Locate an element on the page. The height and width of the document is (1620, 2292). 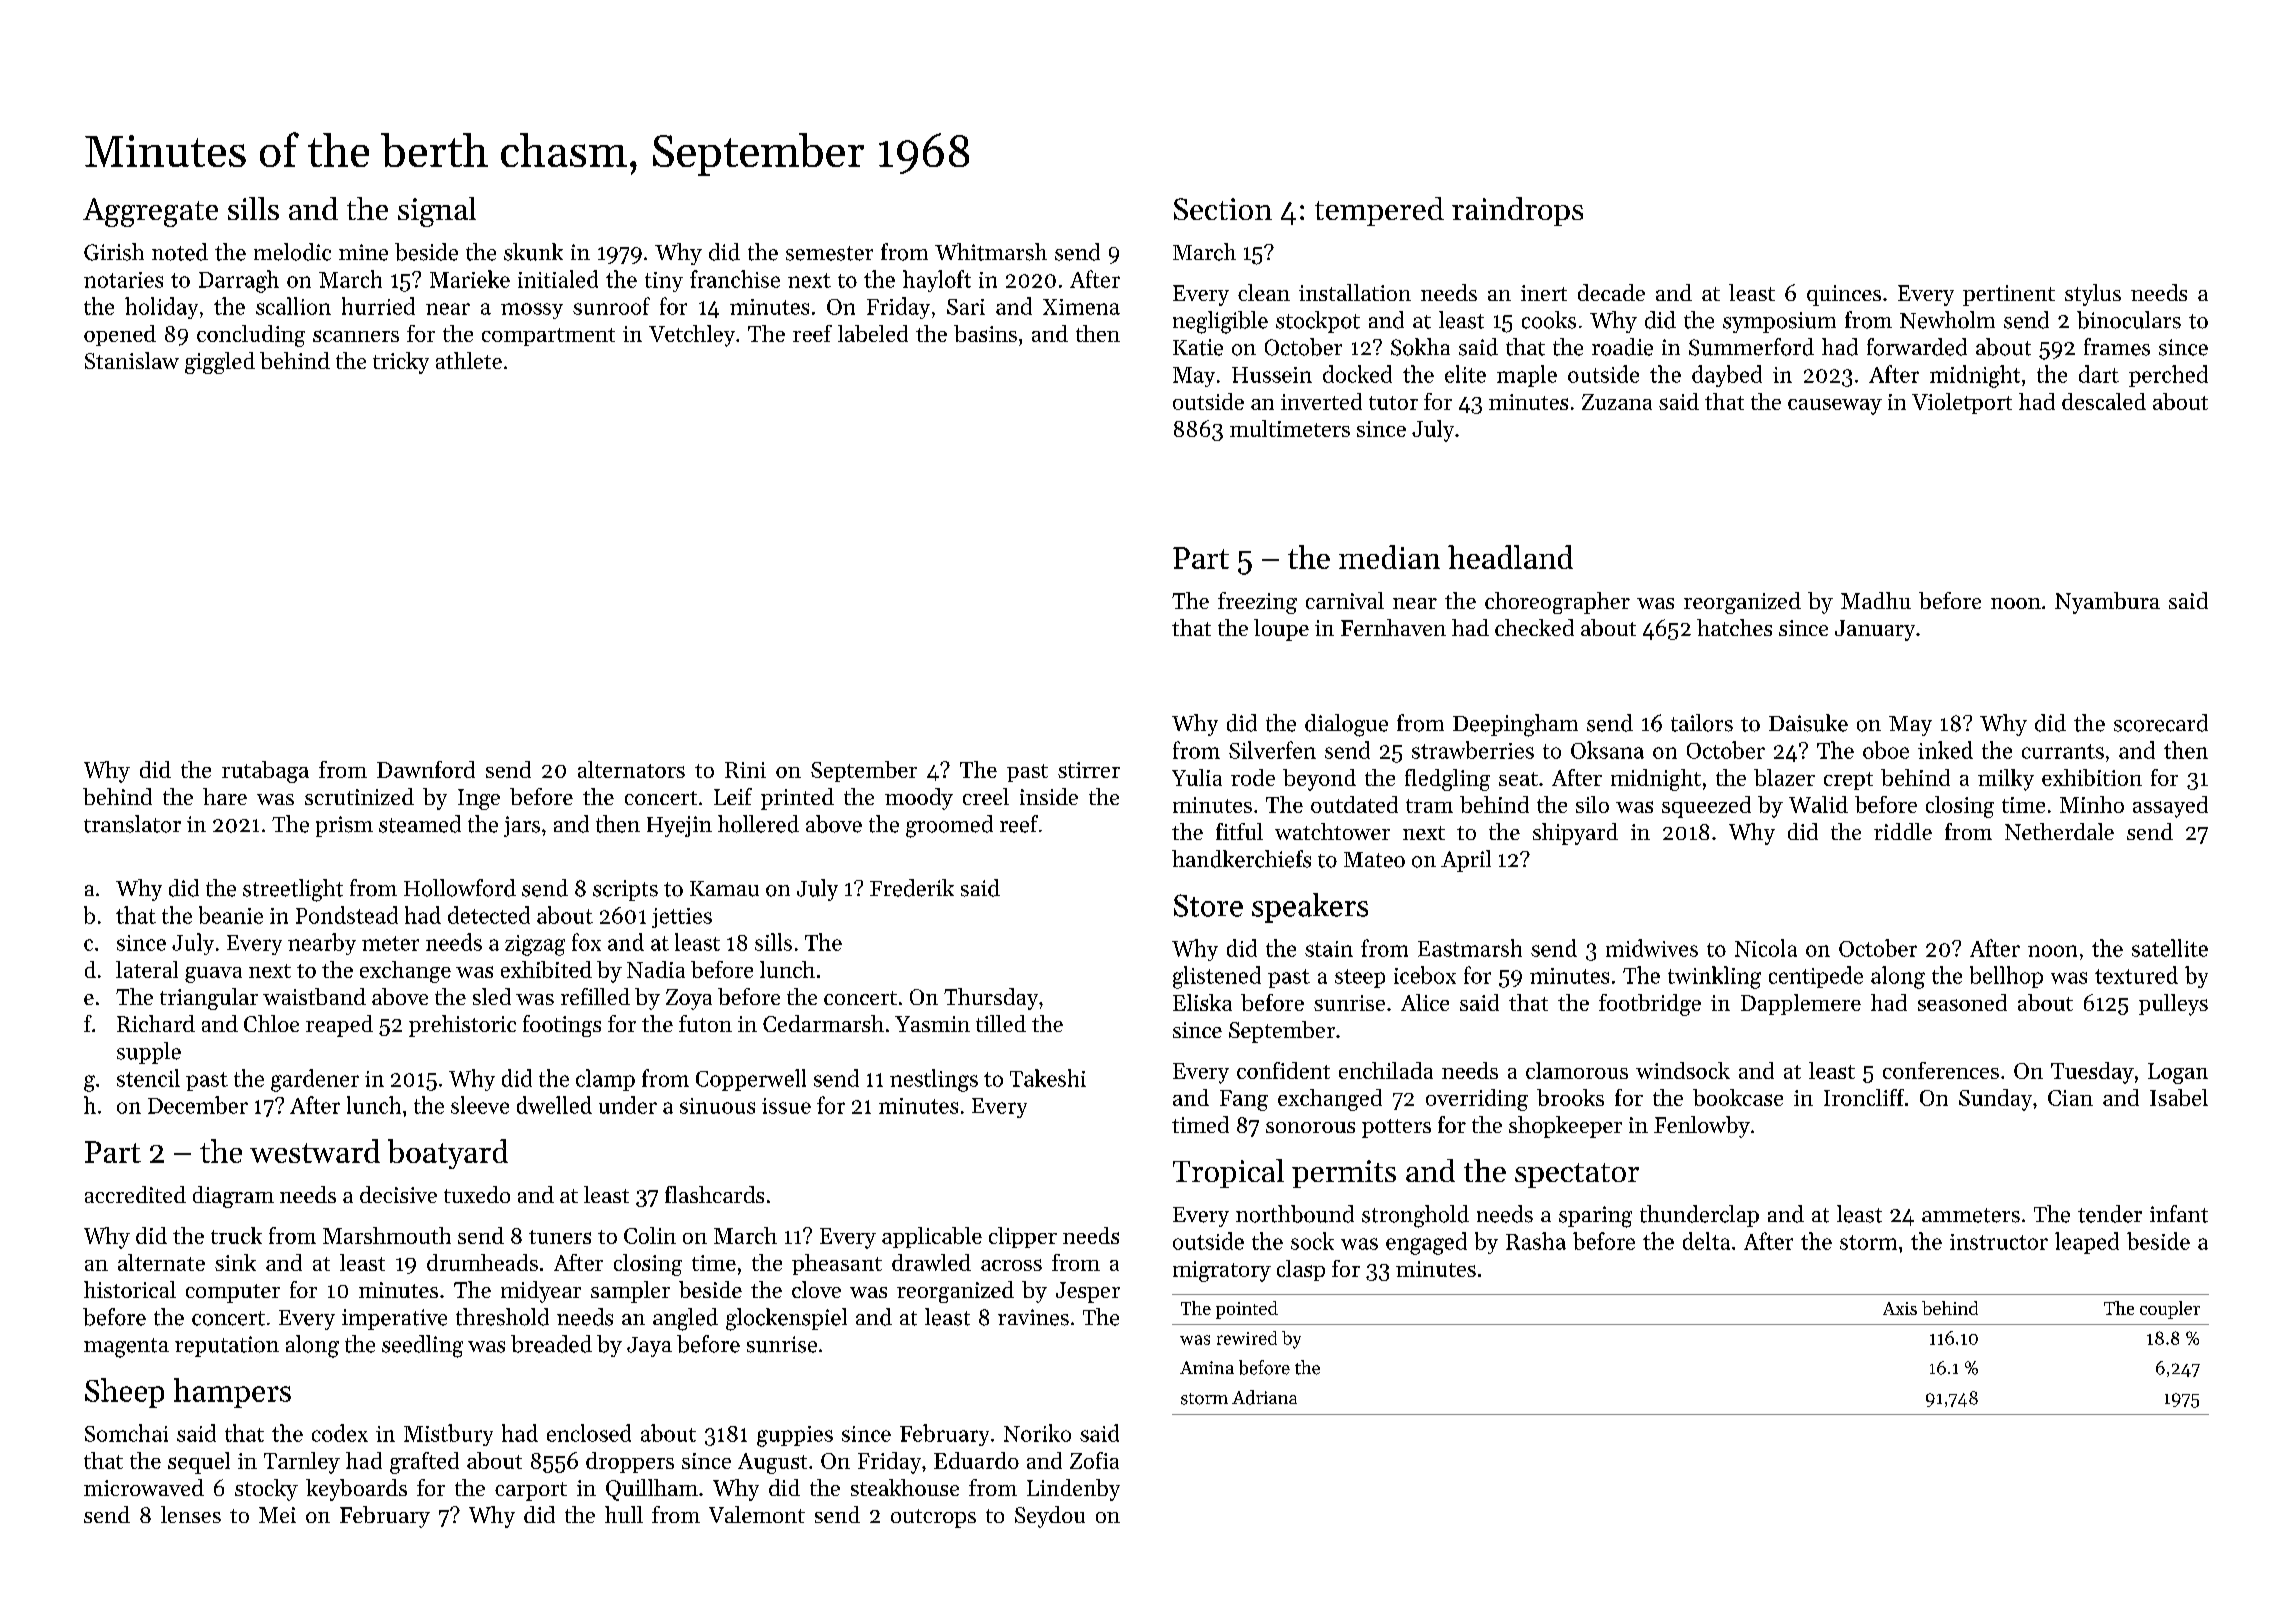
boatyard is located at coordinates (448, 1154).
